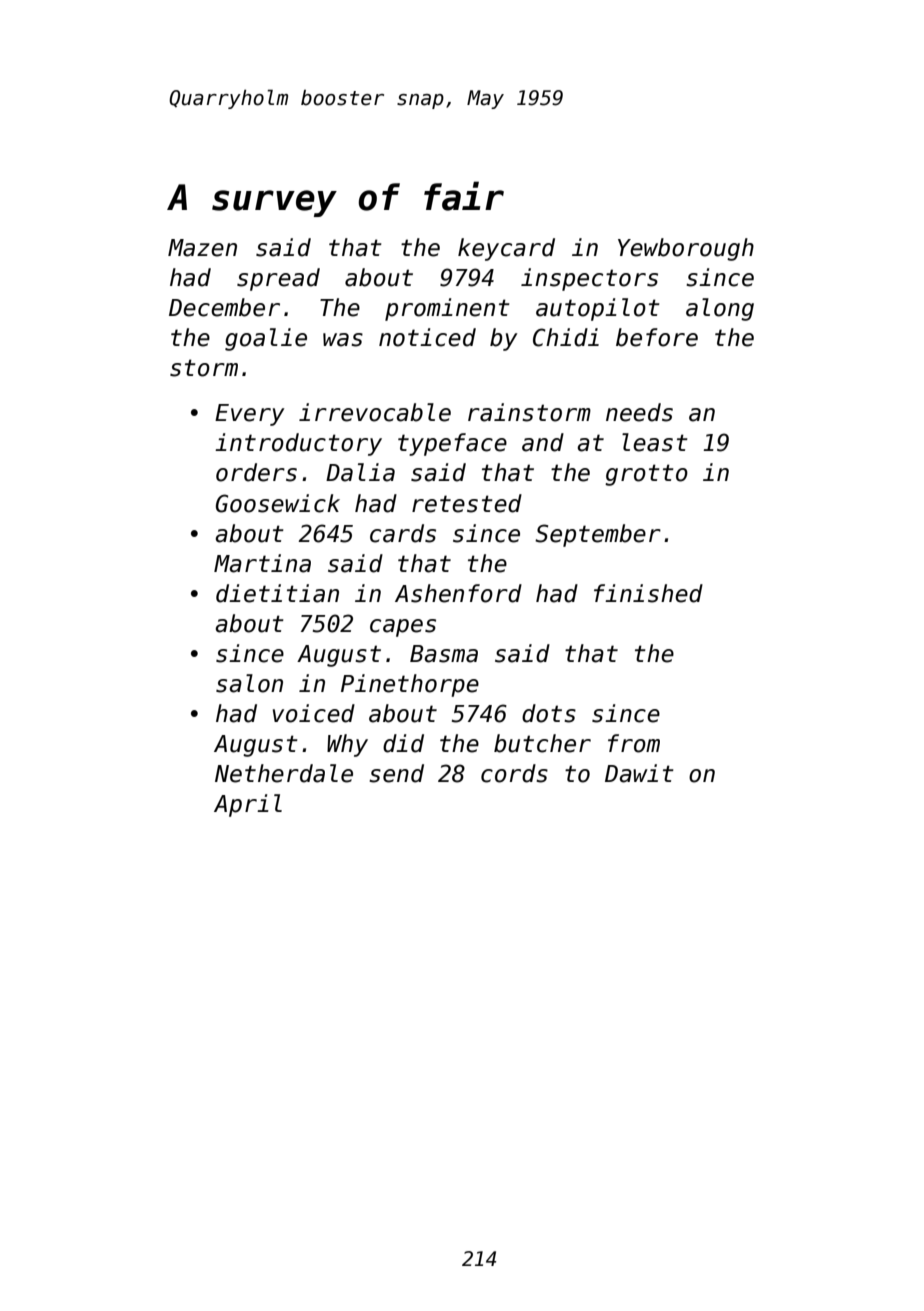 The height and width of the screenshot is (1311, 924). I want to click on noticed, so click(427, 337).
